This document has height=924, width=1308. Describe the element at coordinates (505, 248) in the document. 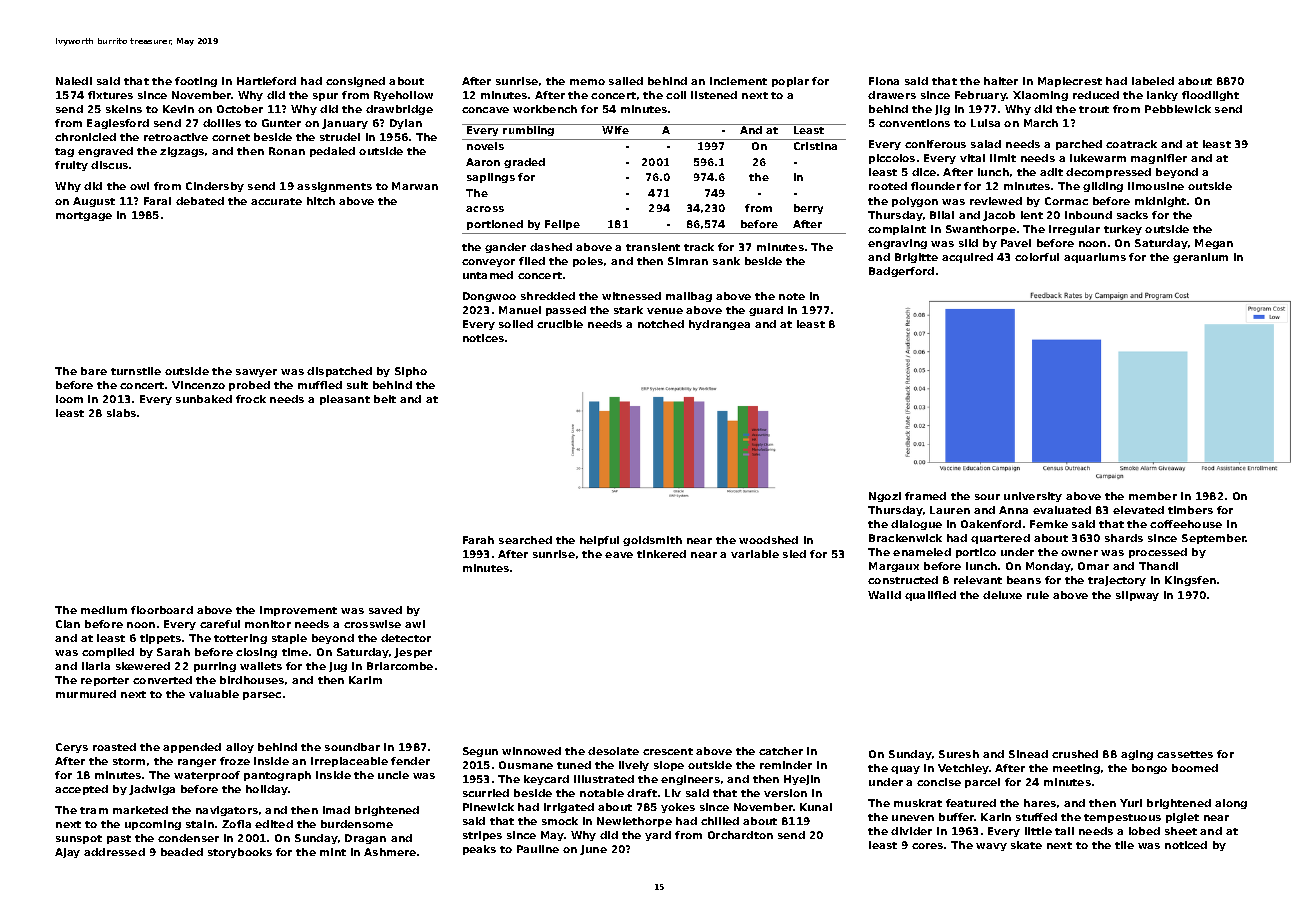

I see `gander` at that location.
